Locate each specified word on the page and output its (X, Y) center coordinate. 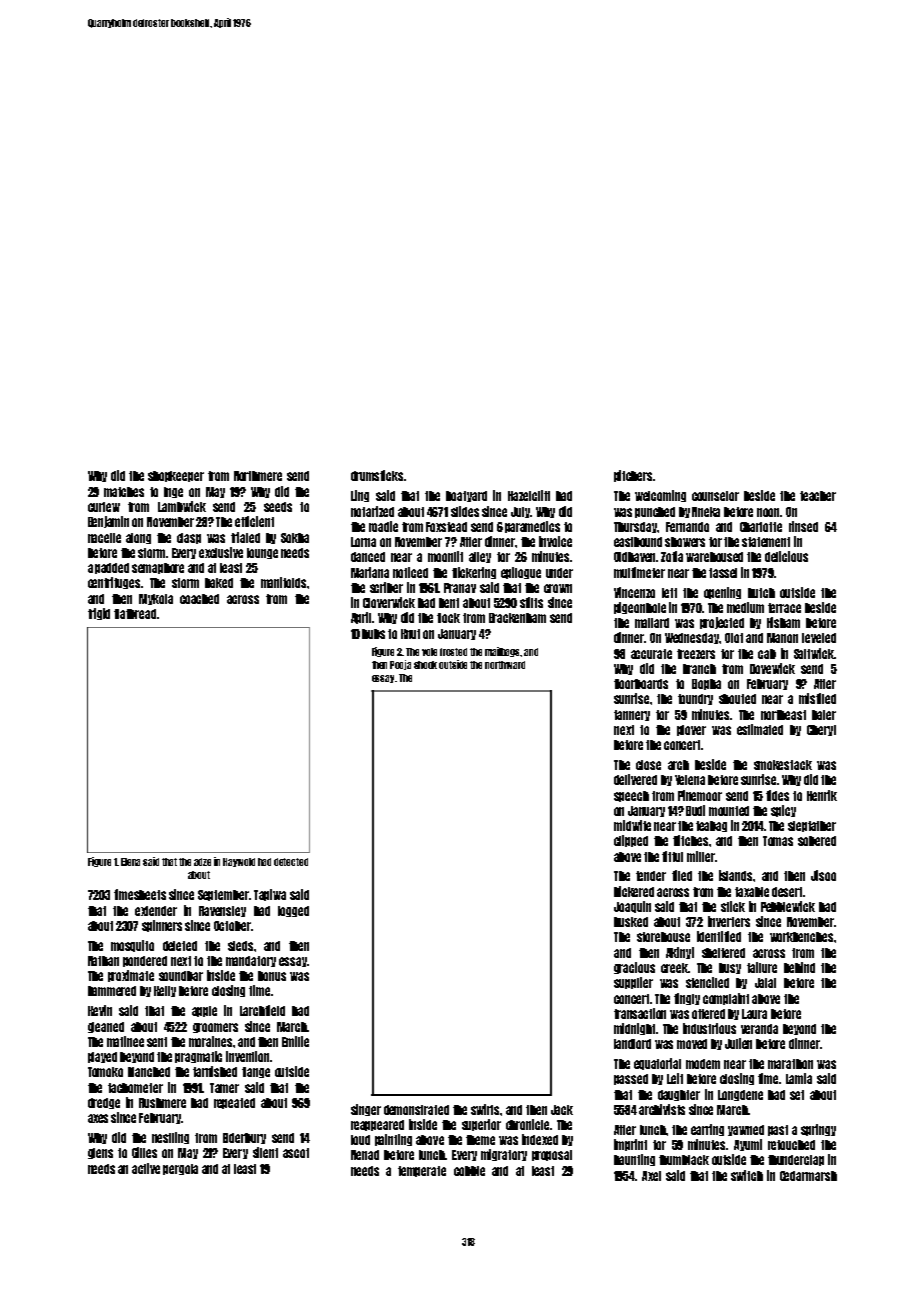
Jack (562, 1110)
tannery (632, 715)
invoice (555, 541)
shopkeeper (176, 476)
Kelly (165, 991)
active (146, 1168)
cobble (469, 1171)
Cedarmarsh (808, 1176)
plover (691, 730)
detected (291, 862)
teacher (818, 496)
